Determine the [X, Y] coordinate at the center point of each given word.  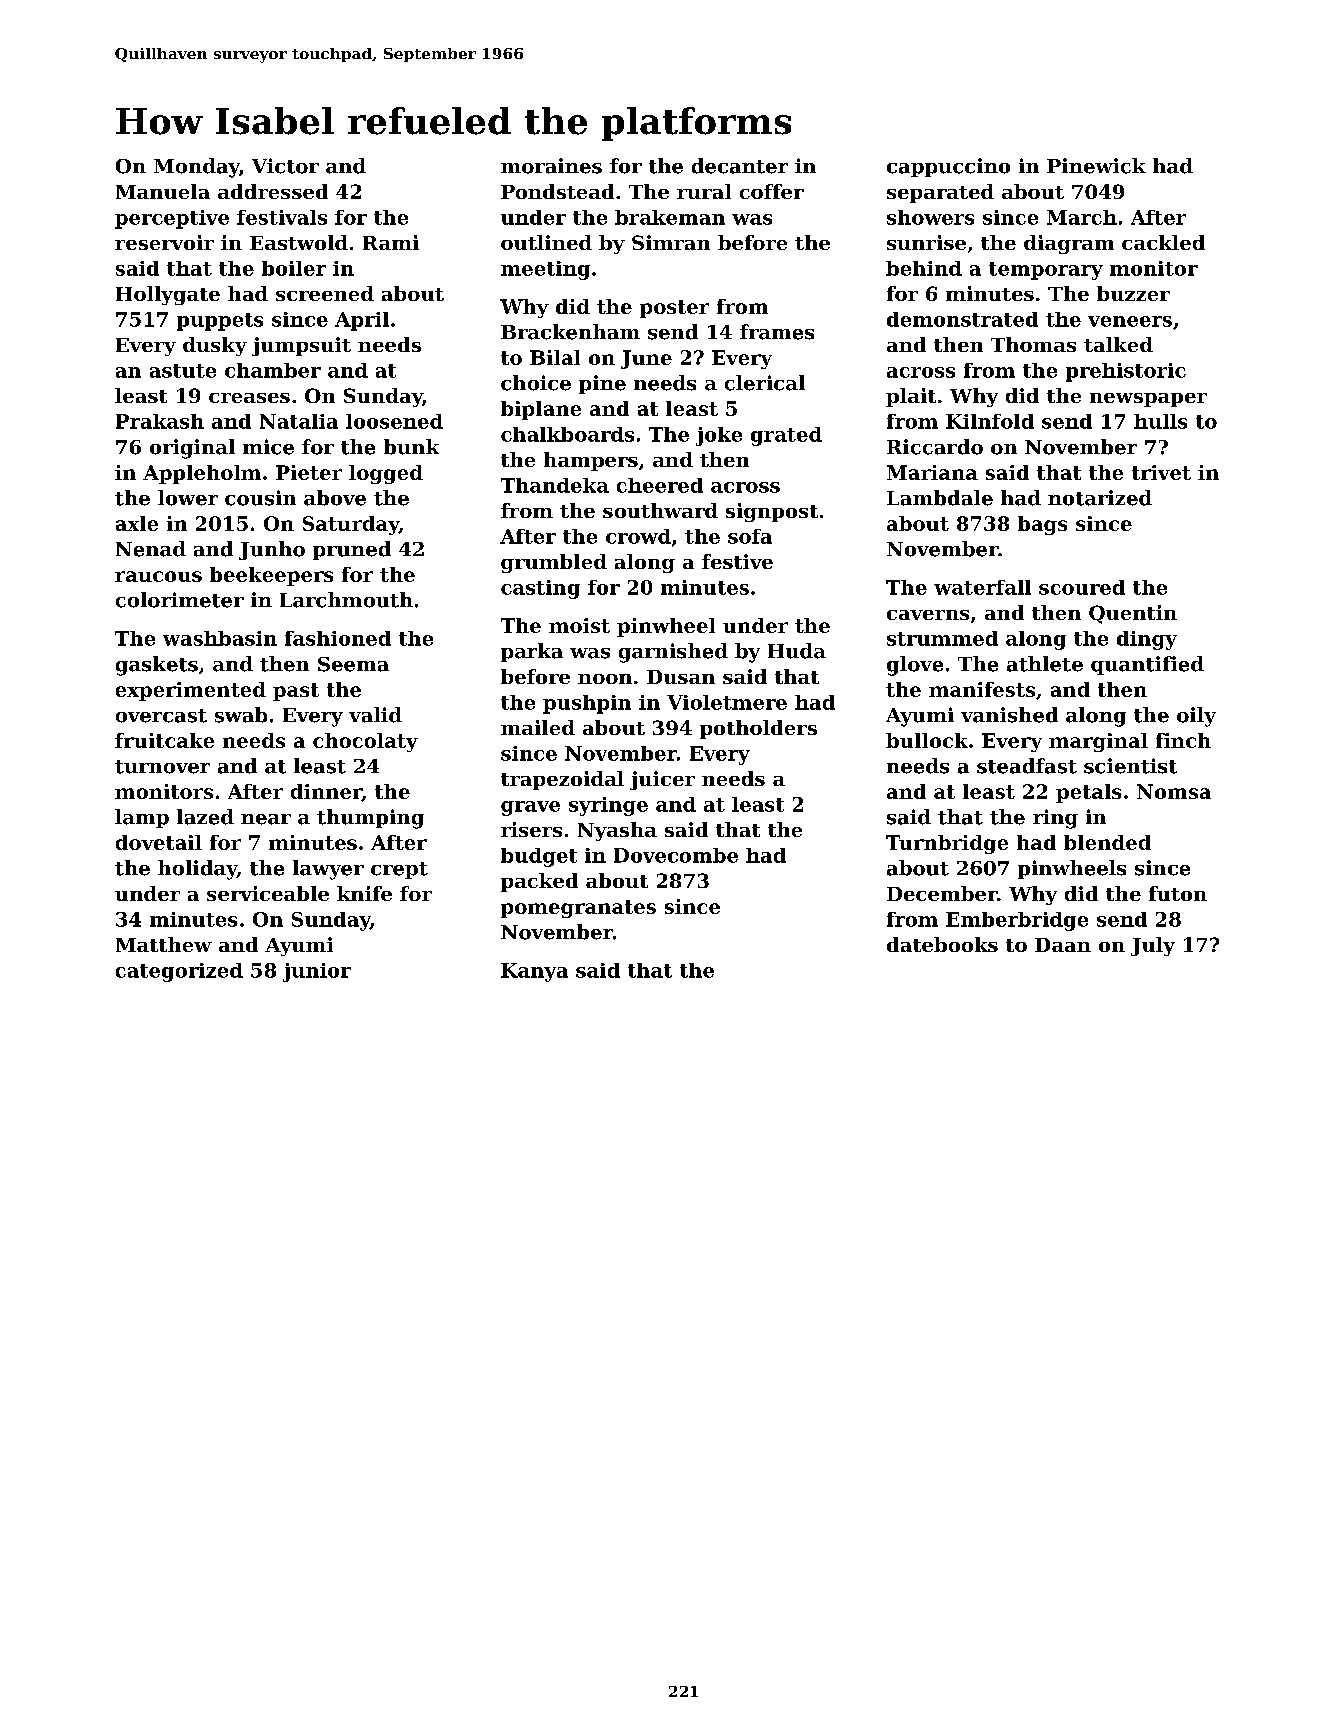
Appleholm [202, 474]
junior [317, 972]
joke [719, 436]
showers [930, 217]
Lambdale [940, 498]
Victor [285, 166]
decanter [740, 166]
